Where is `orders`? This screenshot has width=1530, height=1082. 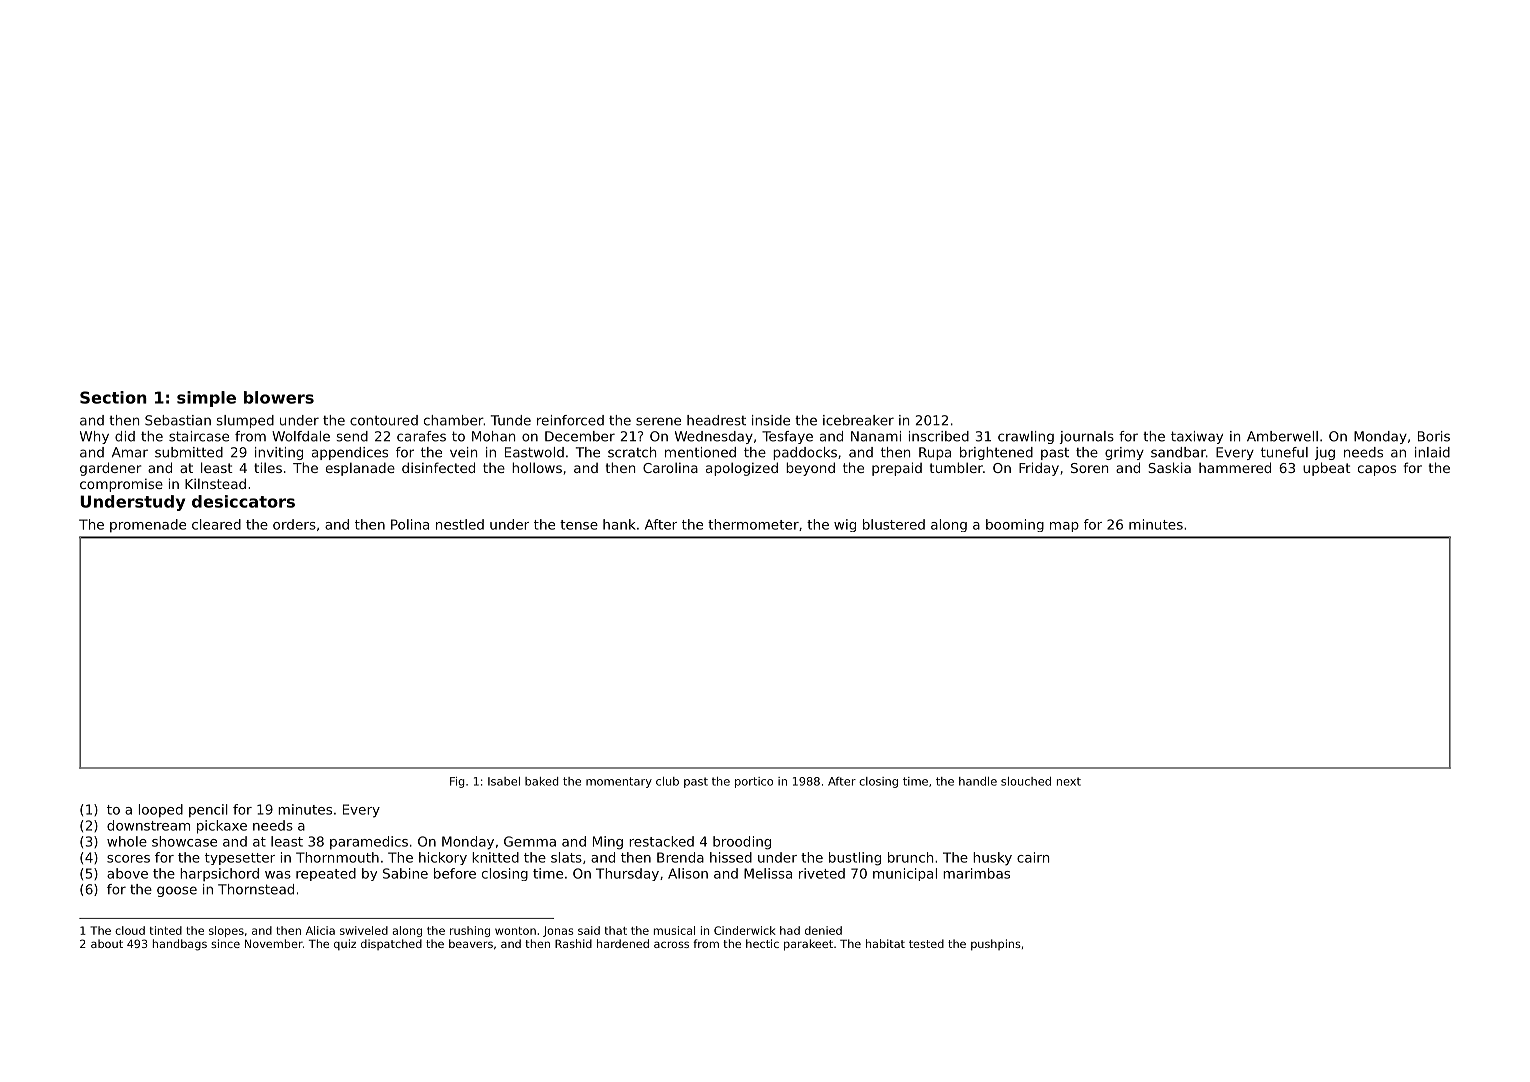 orders is located at coordinates (294, 524).
